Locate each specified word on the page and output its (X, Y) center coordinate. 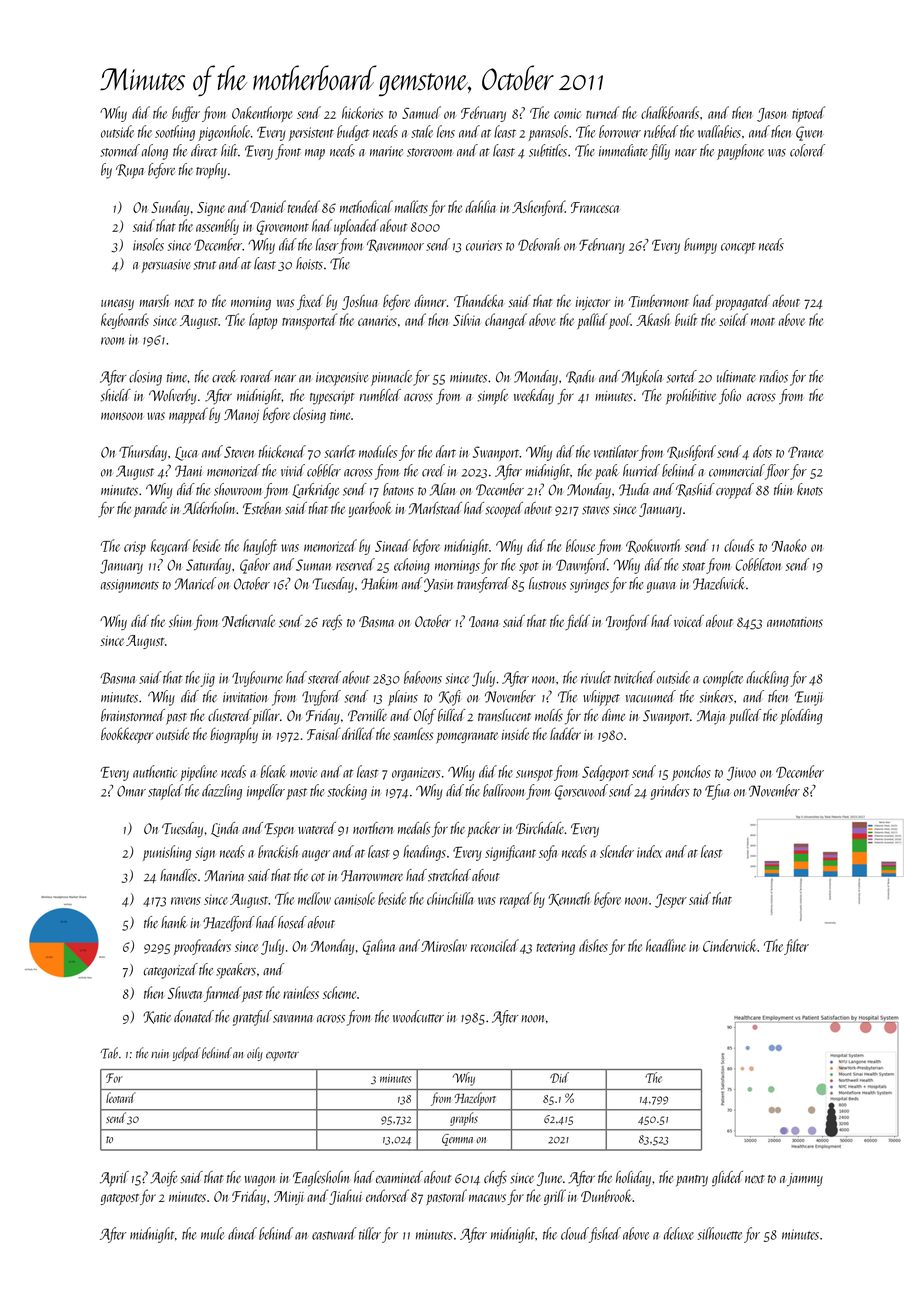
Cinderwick (729, 945)
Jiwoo (741, 774)
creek (224, 376)
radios (773, 376)
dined (242, 1233)
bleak (273, 771)
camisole (354, 898)
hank (174, 922)
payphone (740, 152)
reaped (516, 900)
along (155, 152)
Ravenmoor (395, 245)
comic (567, 113)
